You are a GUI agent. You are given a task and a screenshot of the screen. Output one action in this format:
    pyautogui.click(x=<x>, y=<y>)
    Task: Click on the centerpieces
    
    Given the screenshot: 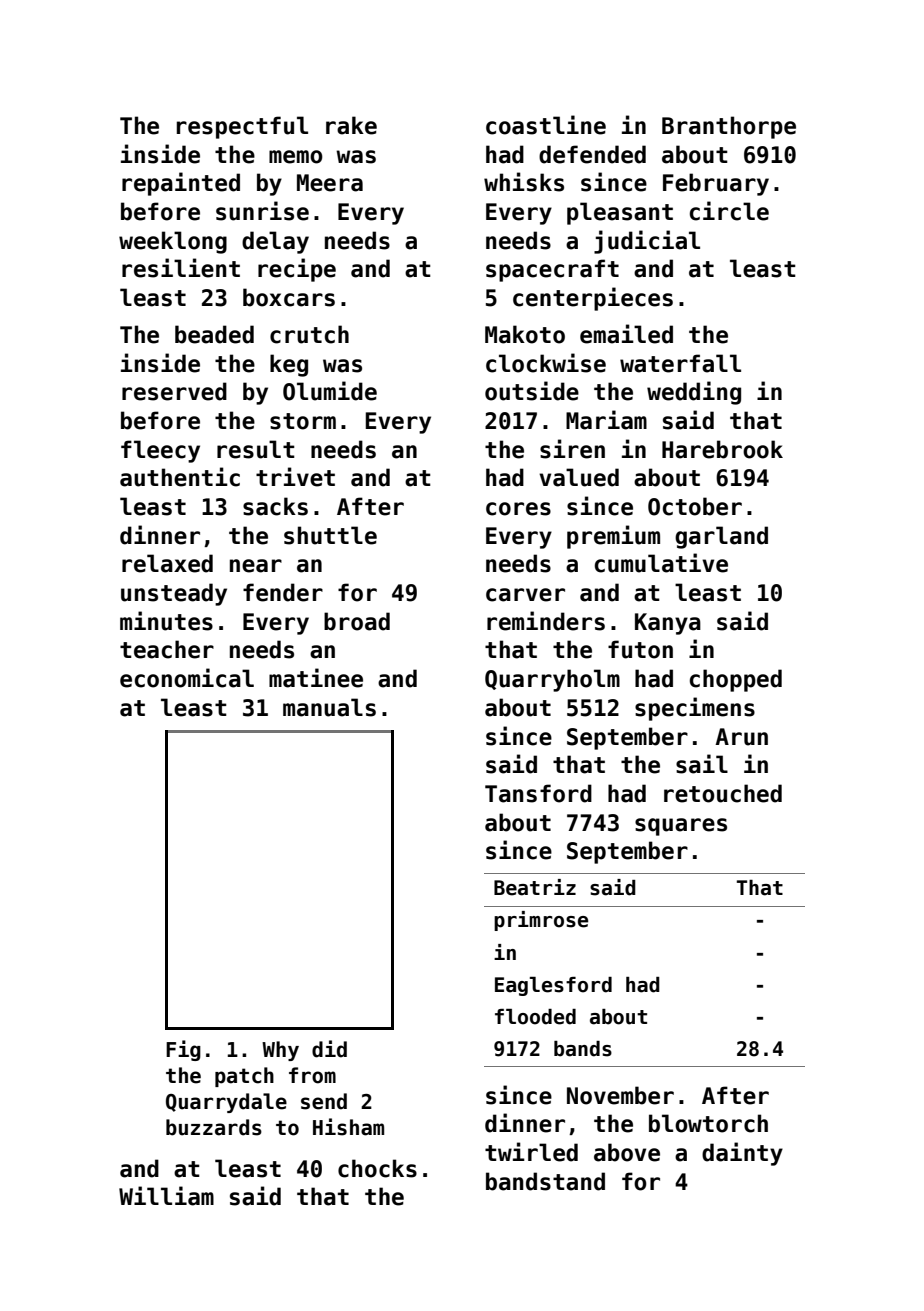 What is the action you would take?
    pyautogui.click(x=593, y=299)
